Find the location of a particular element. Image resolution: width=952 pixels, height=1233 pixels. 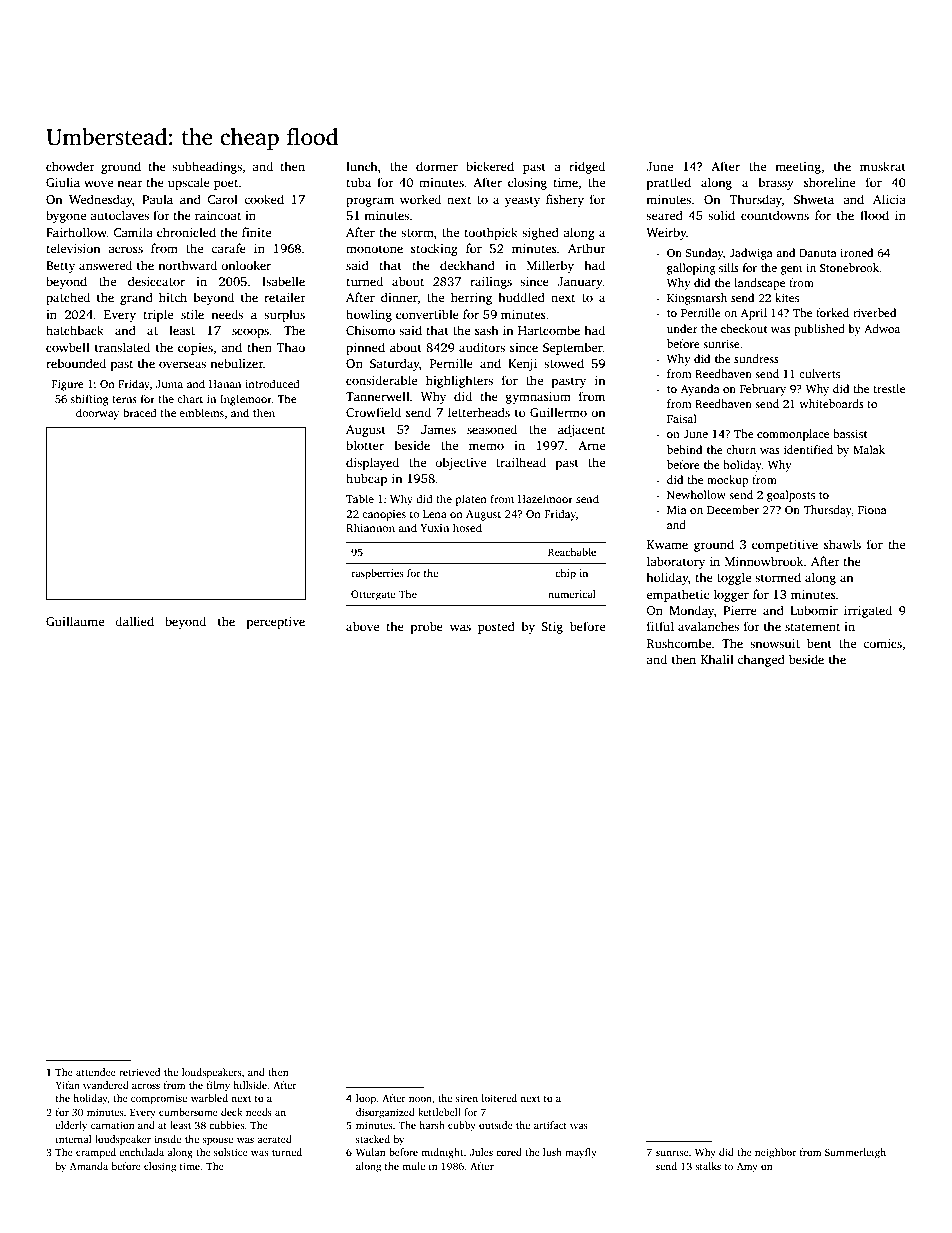

Khalil is located at coordinates (717, 659).
